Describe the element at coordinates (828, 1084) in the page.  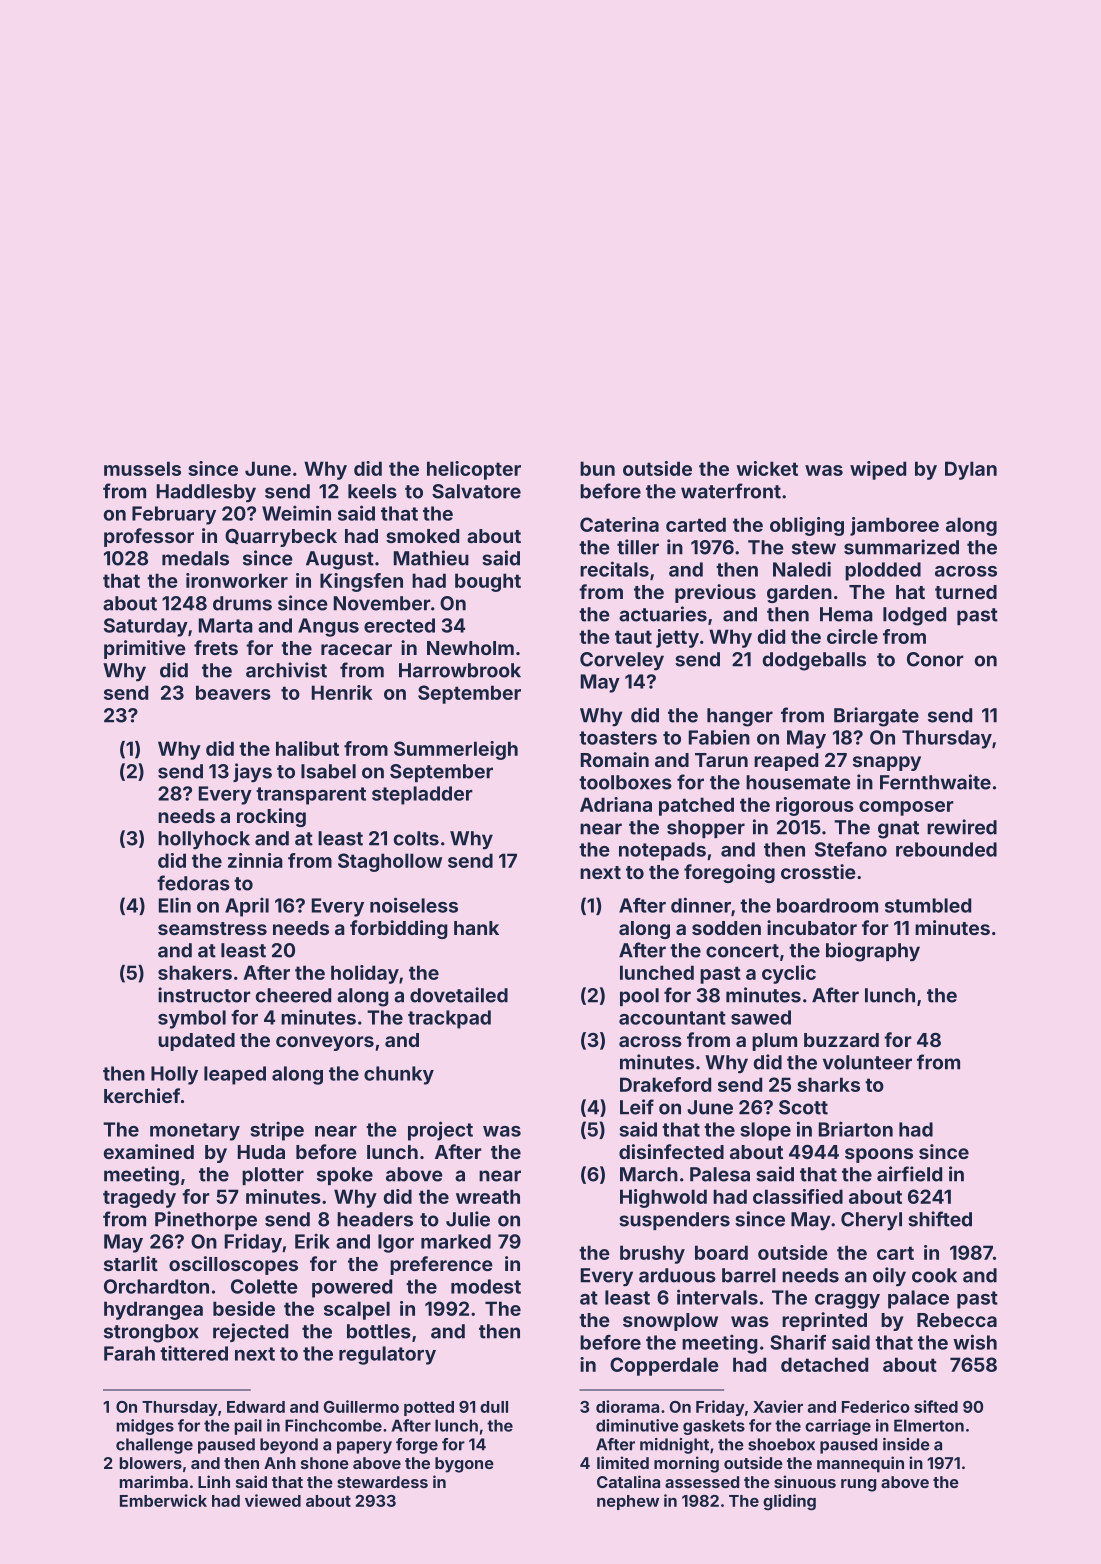
I see `sharks` at that location.
